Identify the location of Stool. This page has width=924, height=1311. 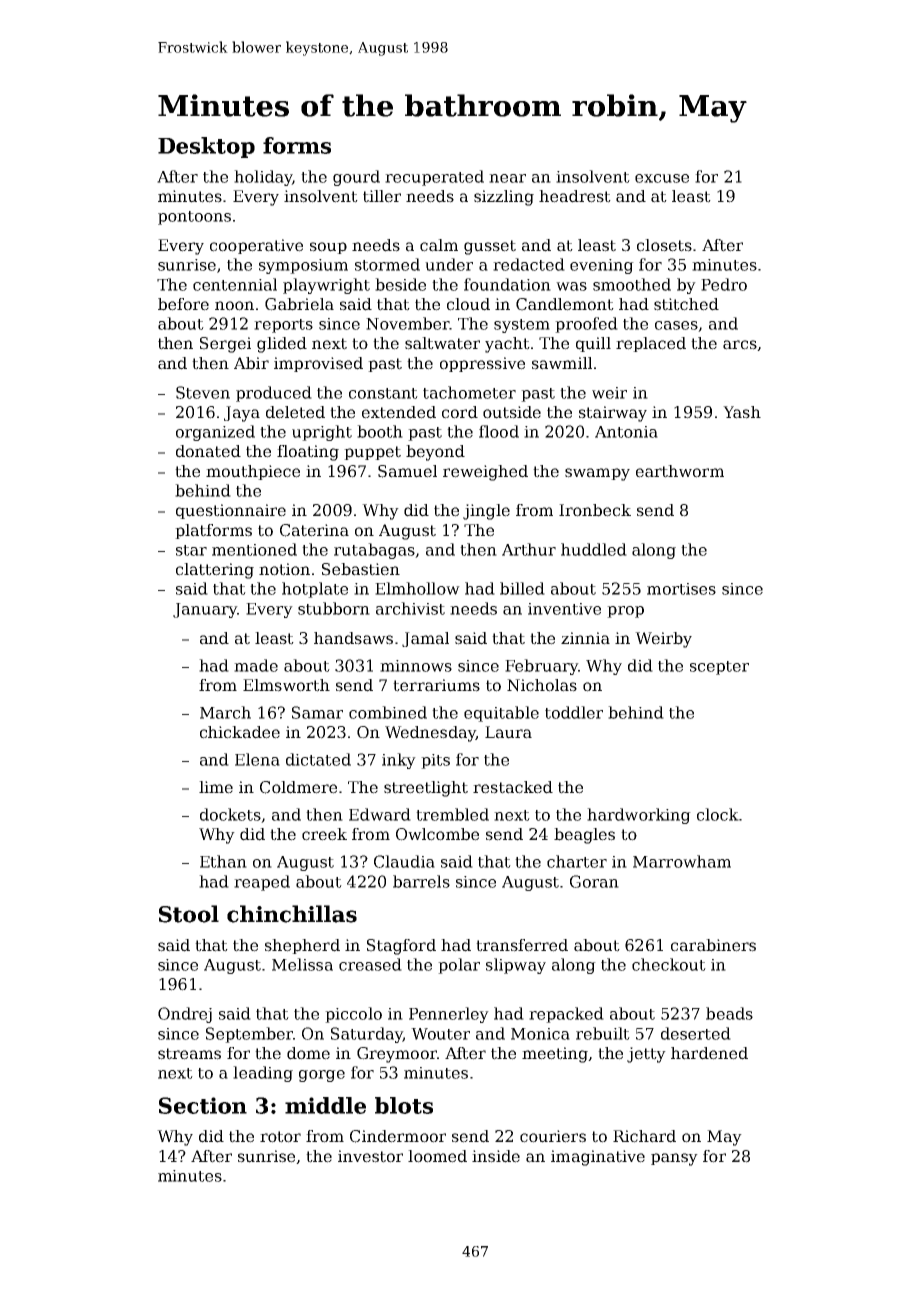
(189, 914).
